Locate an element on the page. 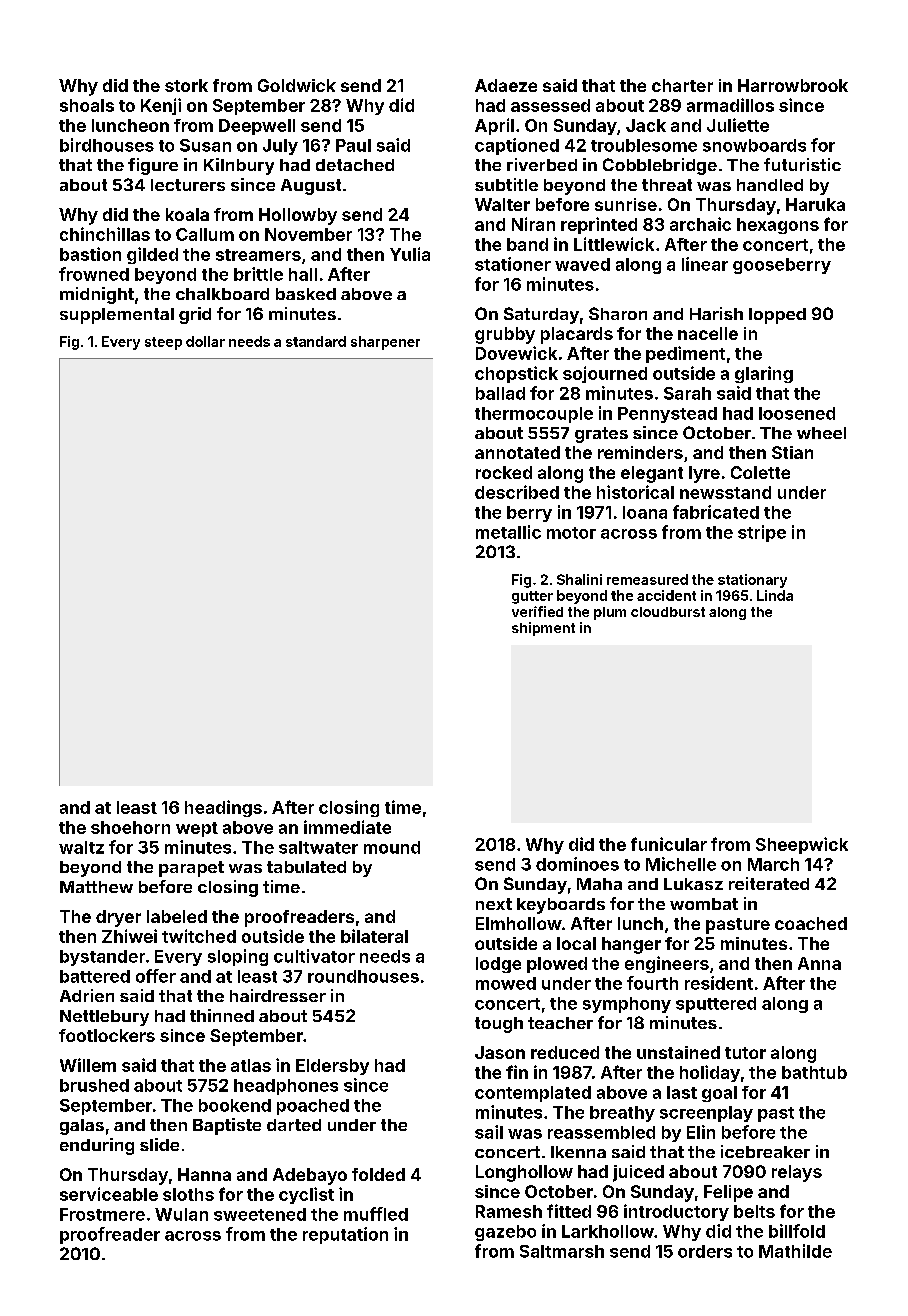 The height and width of the image is (1316, 908). next is located at coordinates (494, 904).
